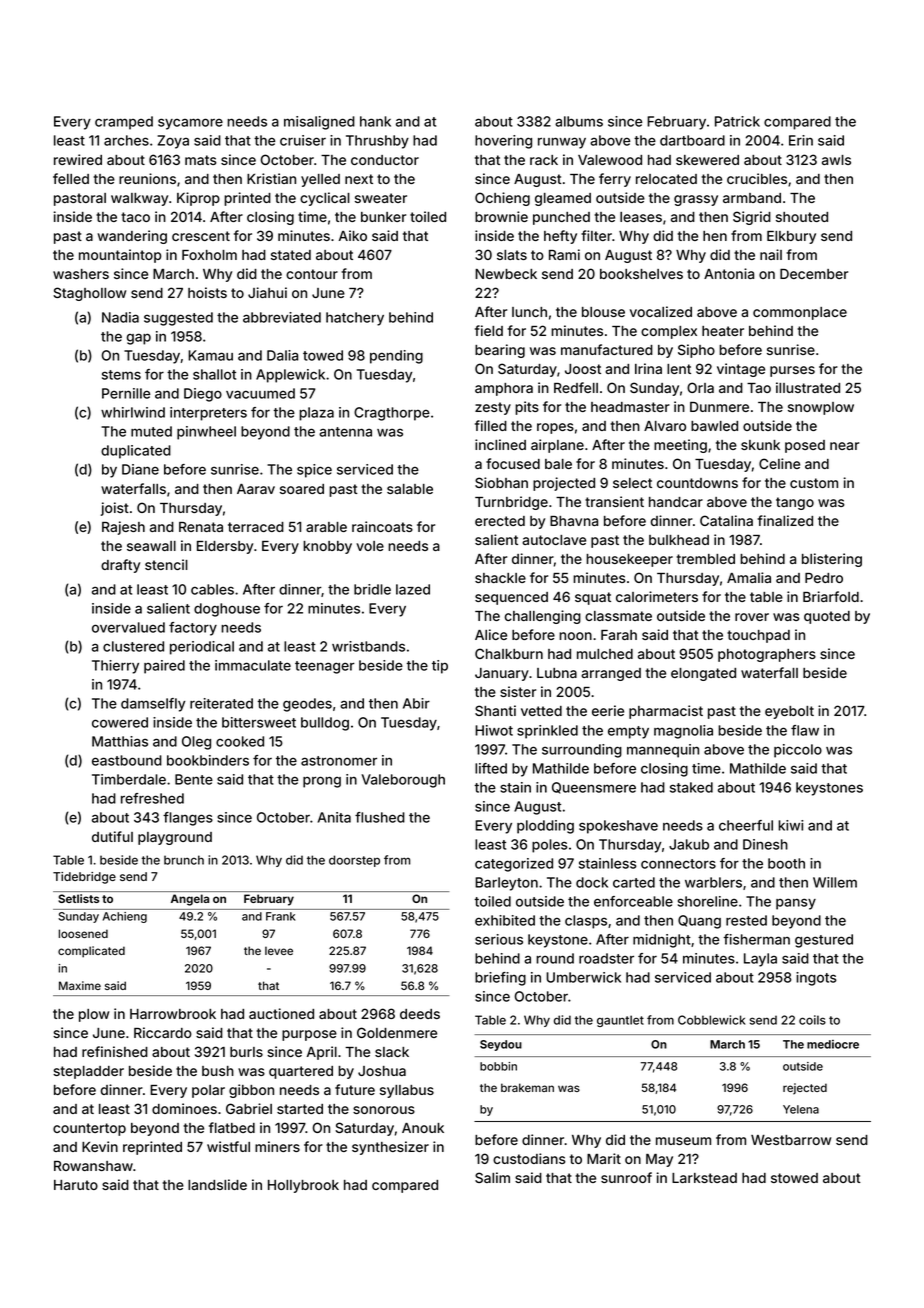 The width and height of the screenshot is (924, 1308). I want to click on rewired, so click(78, 159).
